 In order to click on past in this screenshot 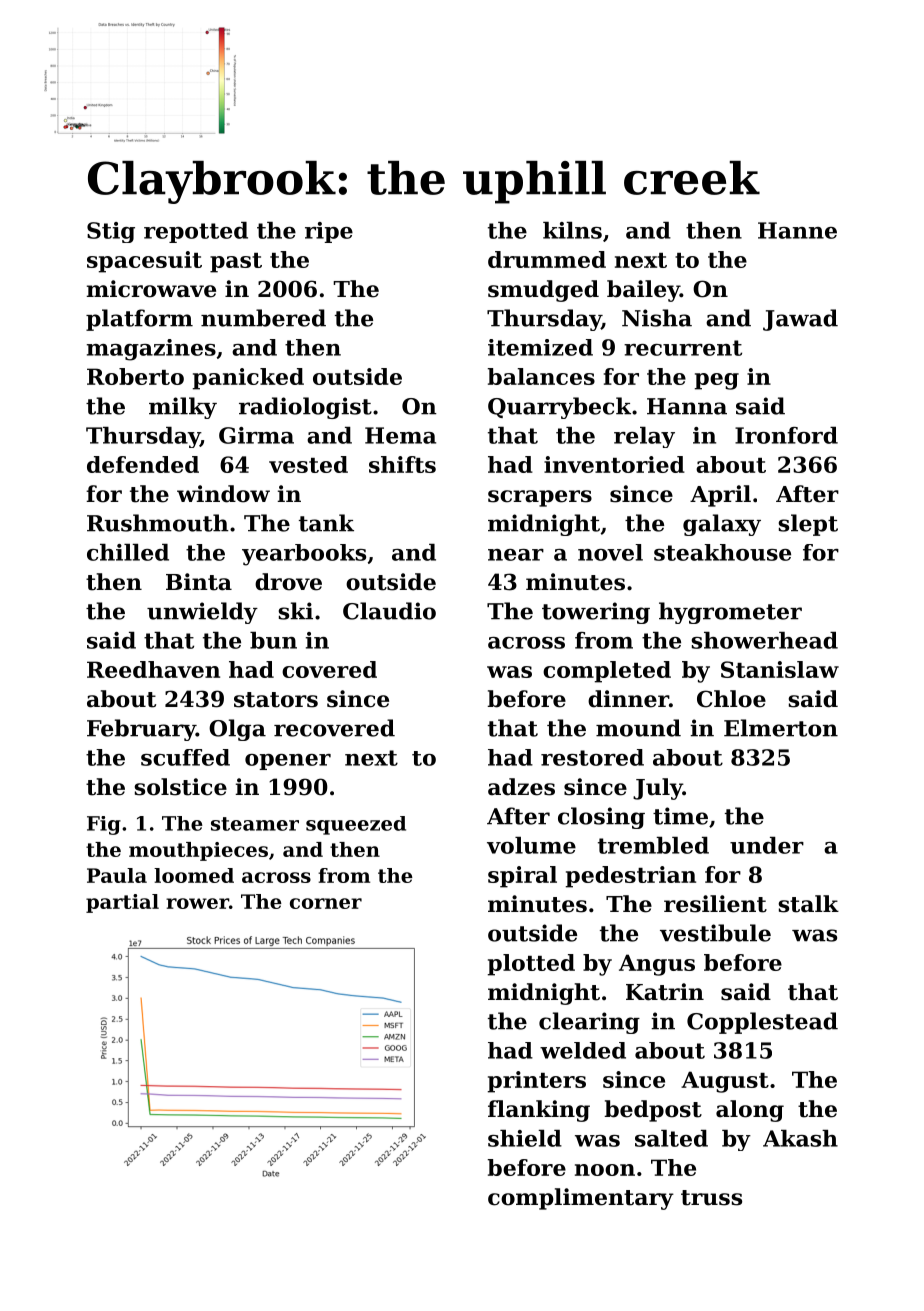, I will do `click(236, 263)`.
